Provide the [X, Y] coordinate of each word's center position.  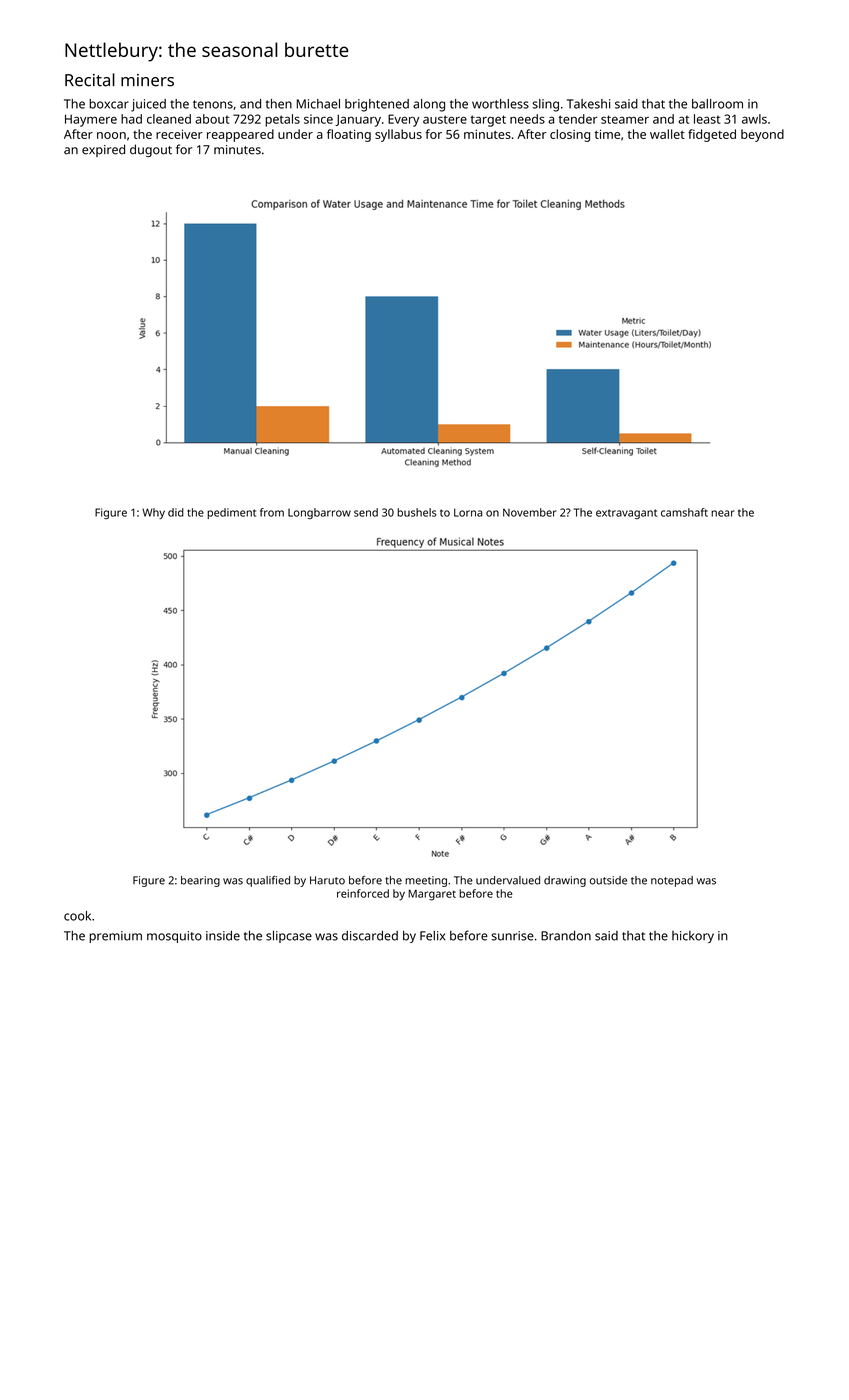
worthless [500, 104]
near [723, 513]
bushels [417, 512]
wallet [667, 134]
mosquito [174, 937]
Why [153, 513]
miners [147, 80]
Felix [432, 936]
